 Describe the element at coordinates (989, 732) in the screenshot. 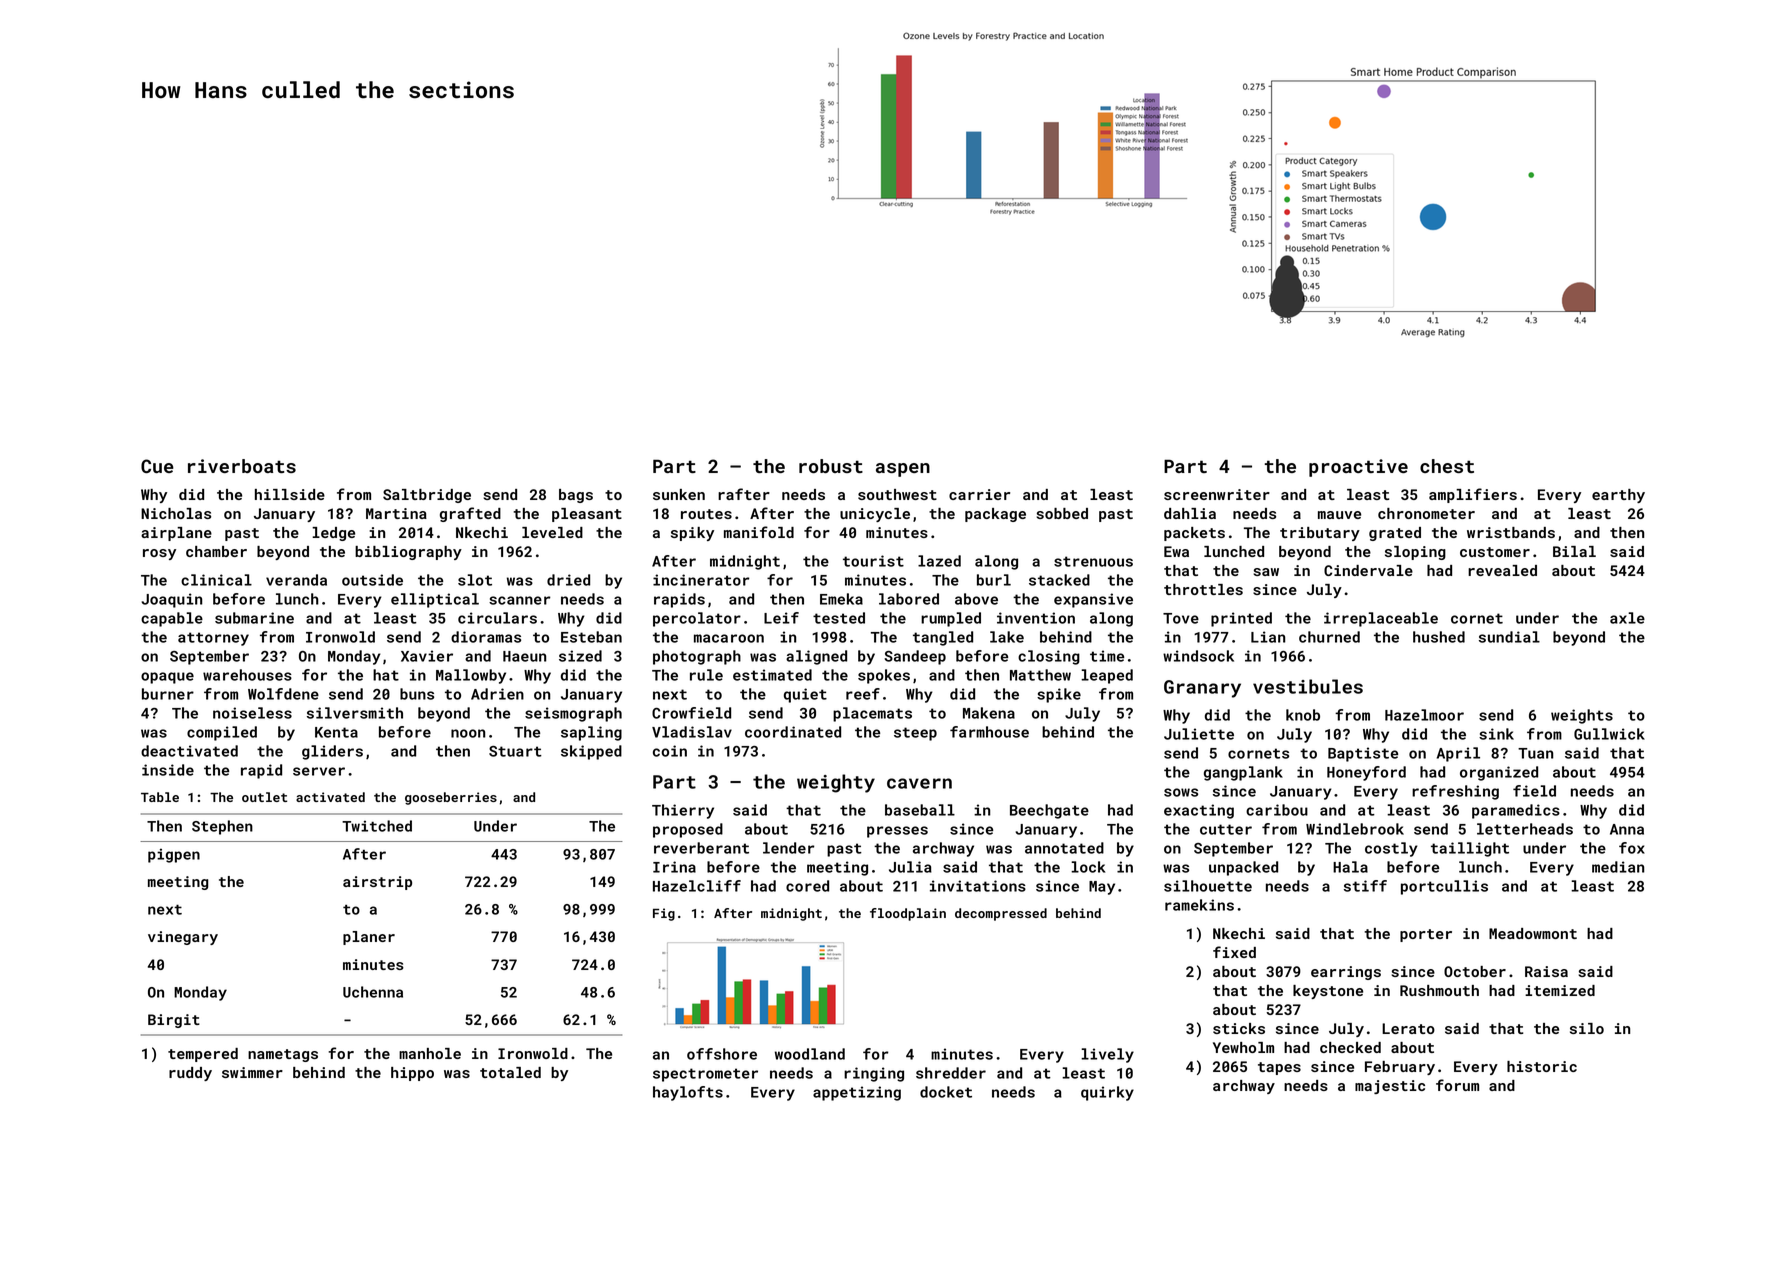

I see `farmhouse` at that location.
